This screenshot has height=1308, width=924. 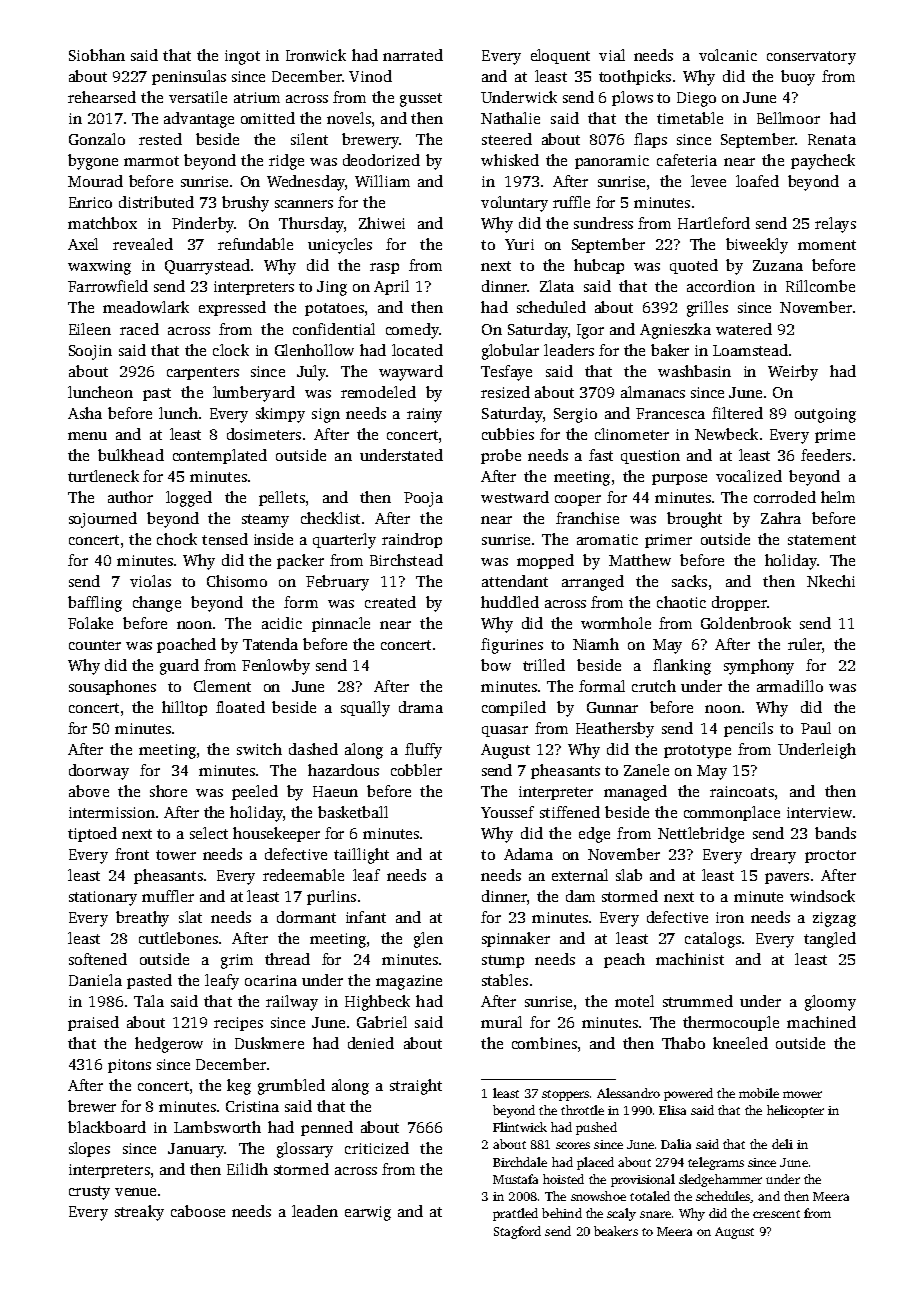 I want to click on telegrams, so click(x=716, y=1163).
